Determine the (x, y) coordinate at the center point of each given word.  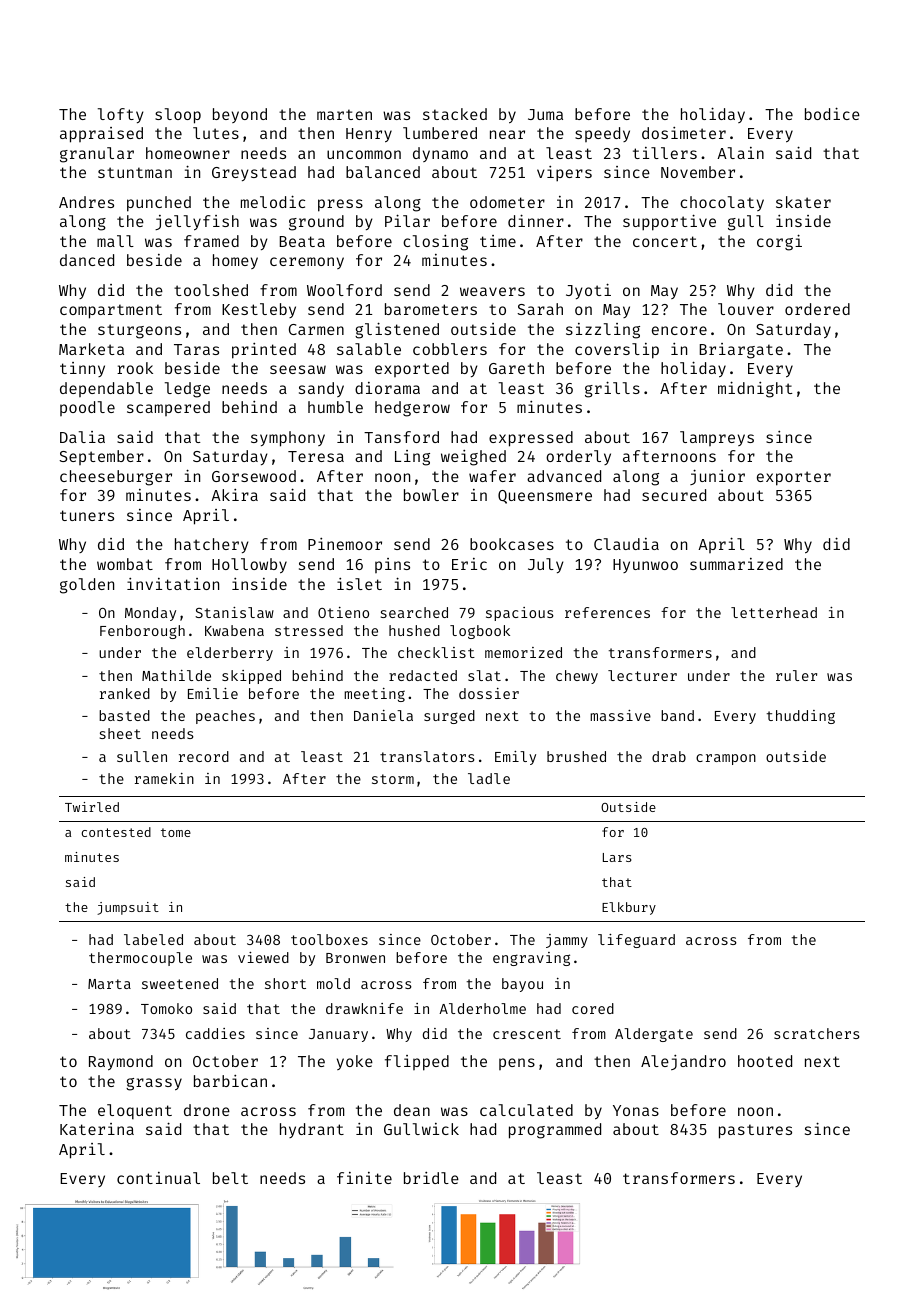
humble (335, 407)
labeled (153, 939)
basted (124, 715)
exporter (794, 478)
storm (393, 779)
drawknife (364, 1008)
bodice (832, 113)
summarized (736, 564)
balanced (383, 172)
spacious (520, 614)
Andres (86, 202)
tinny (82, 369)
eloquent (135, 1111)
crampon (726, 759)
